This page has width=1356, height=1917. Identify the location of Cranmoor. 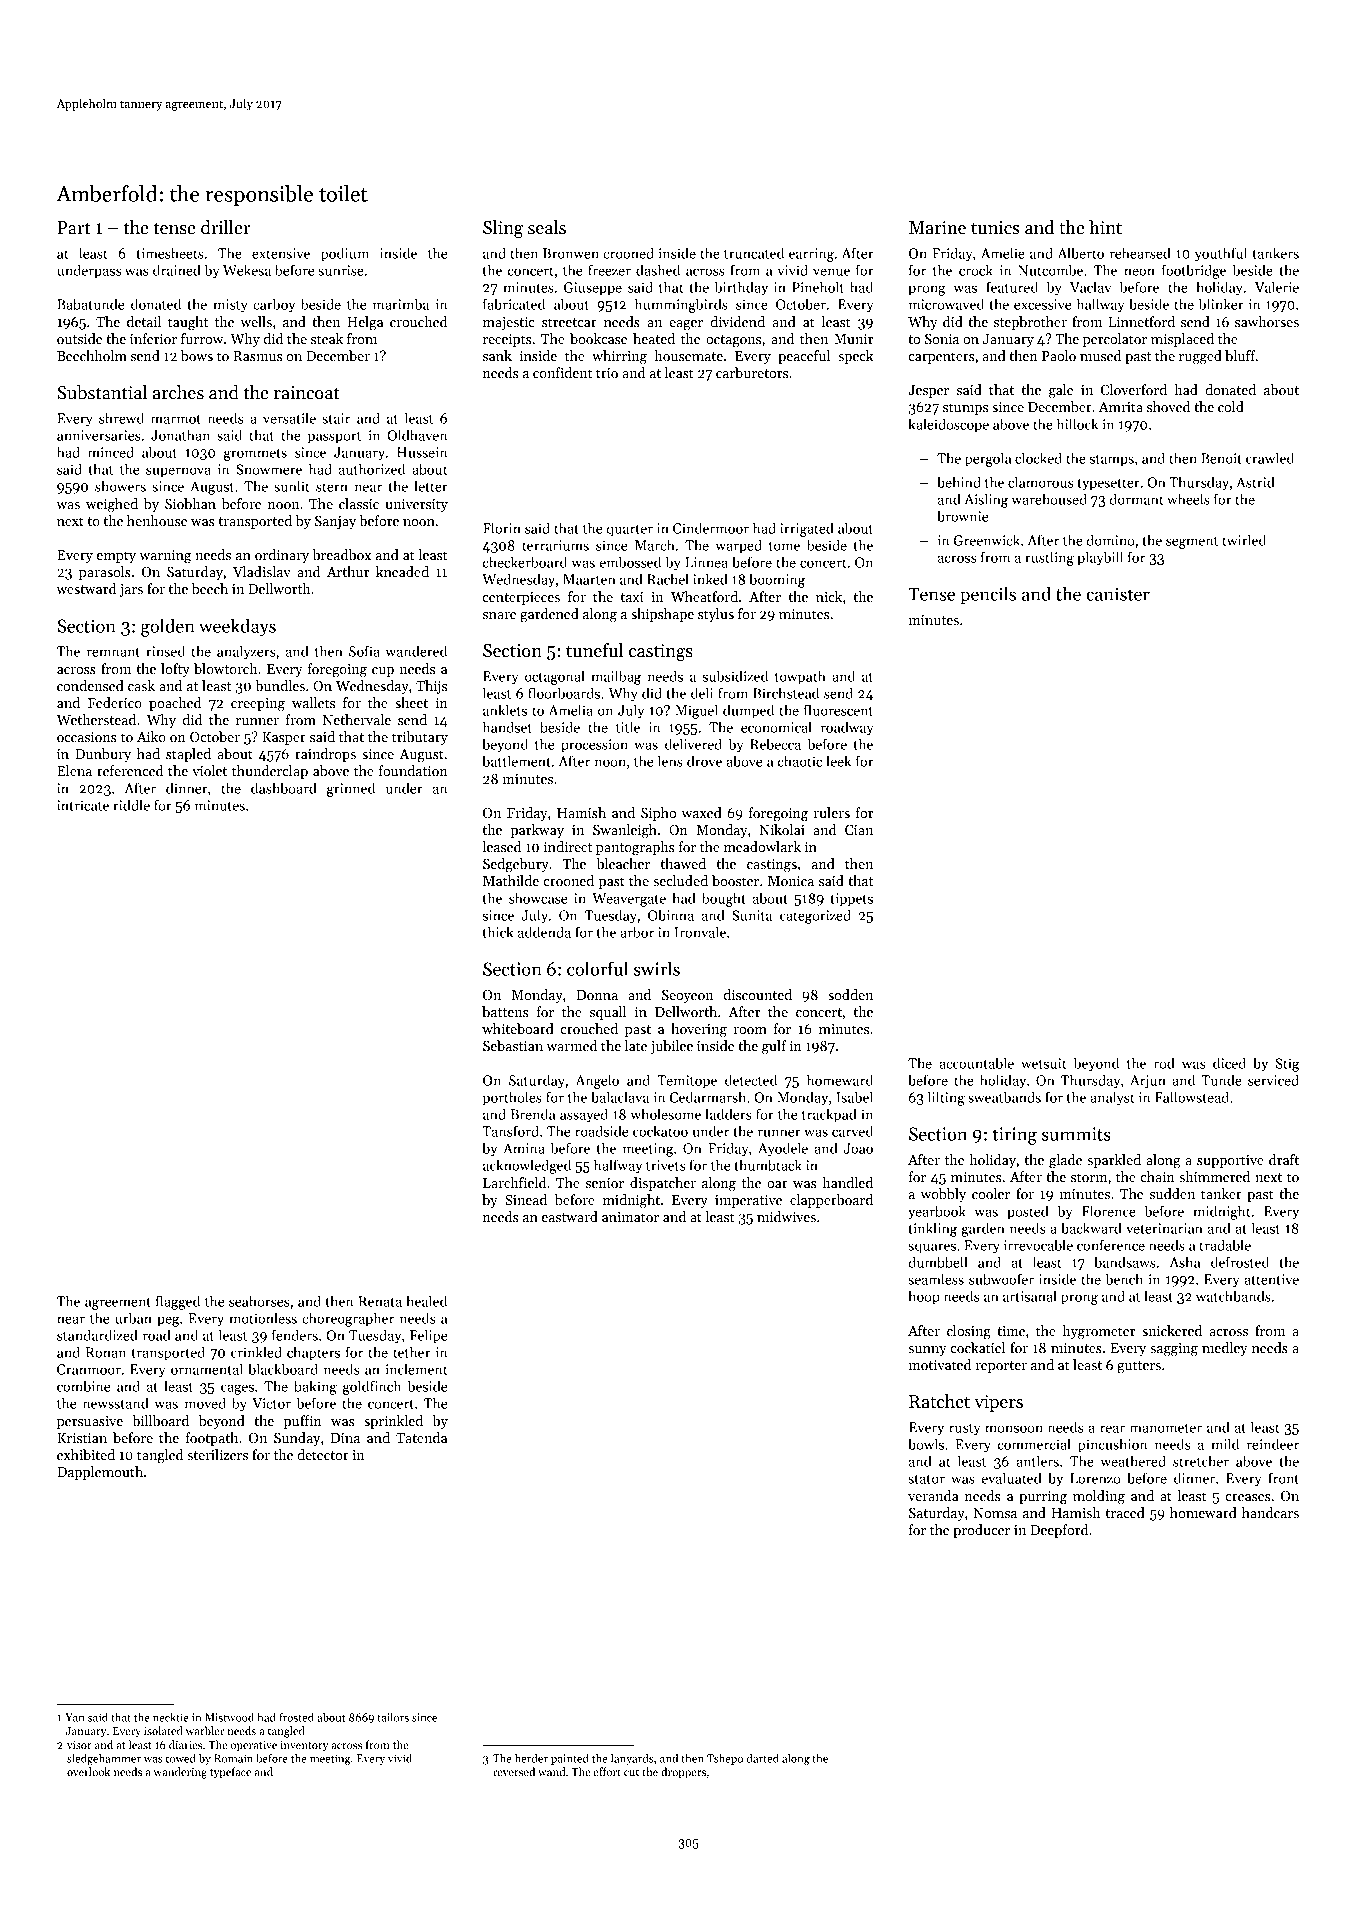
(89, 1369).
